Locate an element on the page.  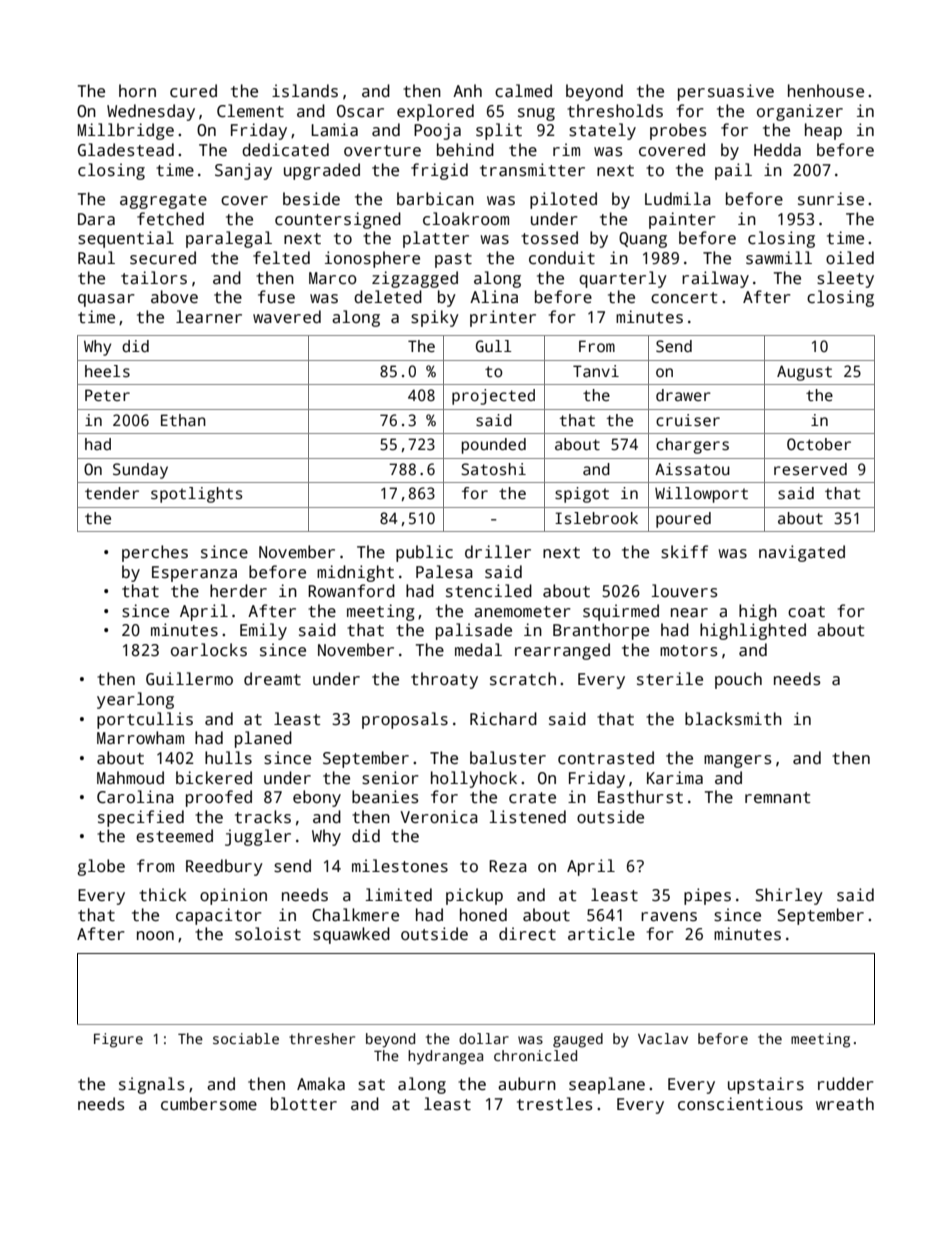
Gladestead is located at coordinates (126, 150).
